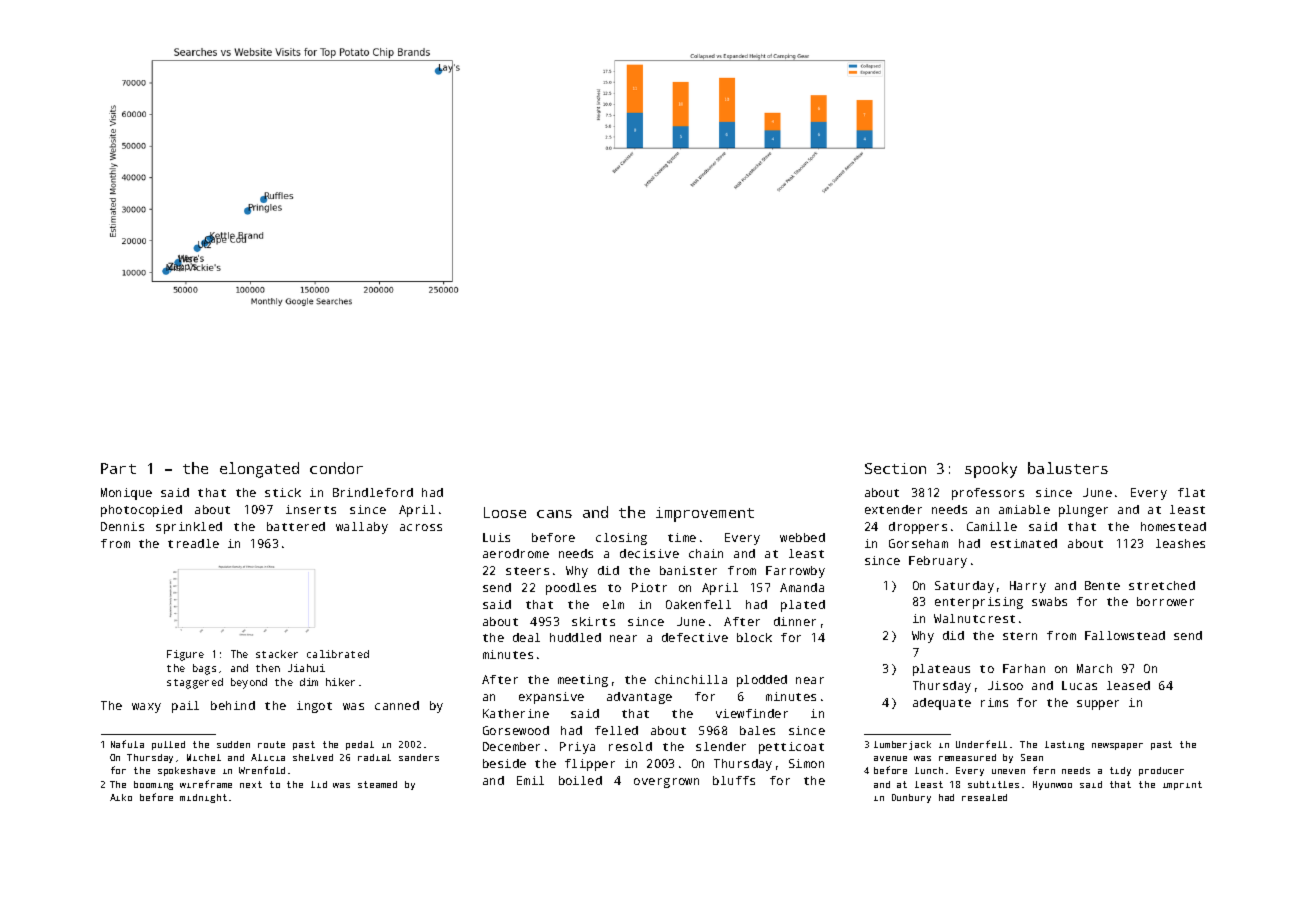 This screenshot has width=1308, height=924. What do you see at coordinates (277, 654) in the screenshot?
I see `stacker` at bounding box center [277, 654].
